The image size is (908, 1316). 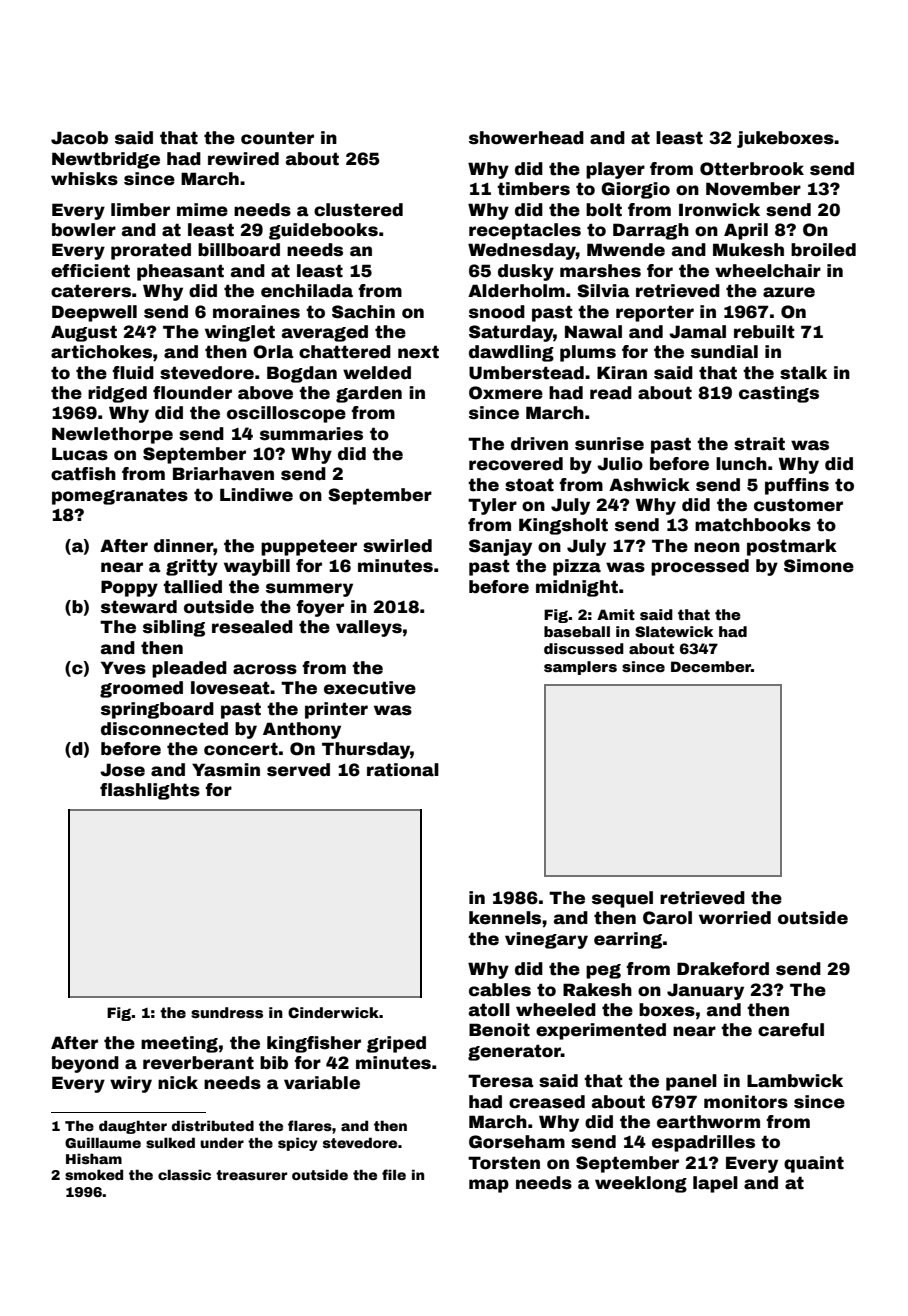 I want to click on beyond, so click(x=85, y=1064).
